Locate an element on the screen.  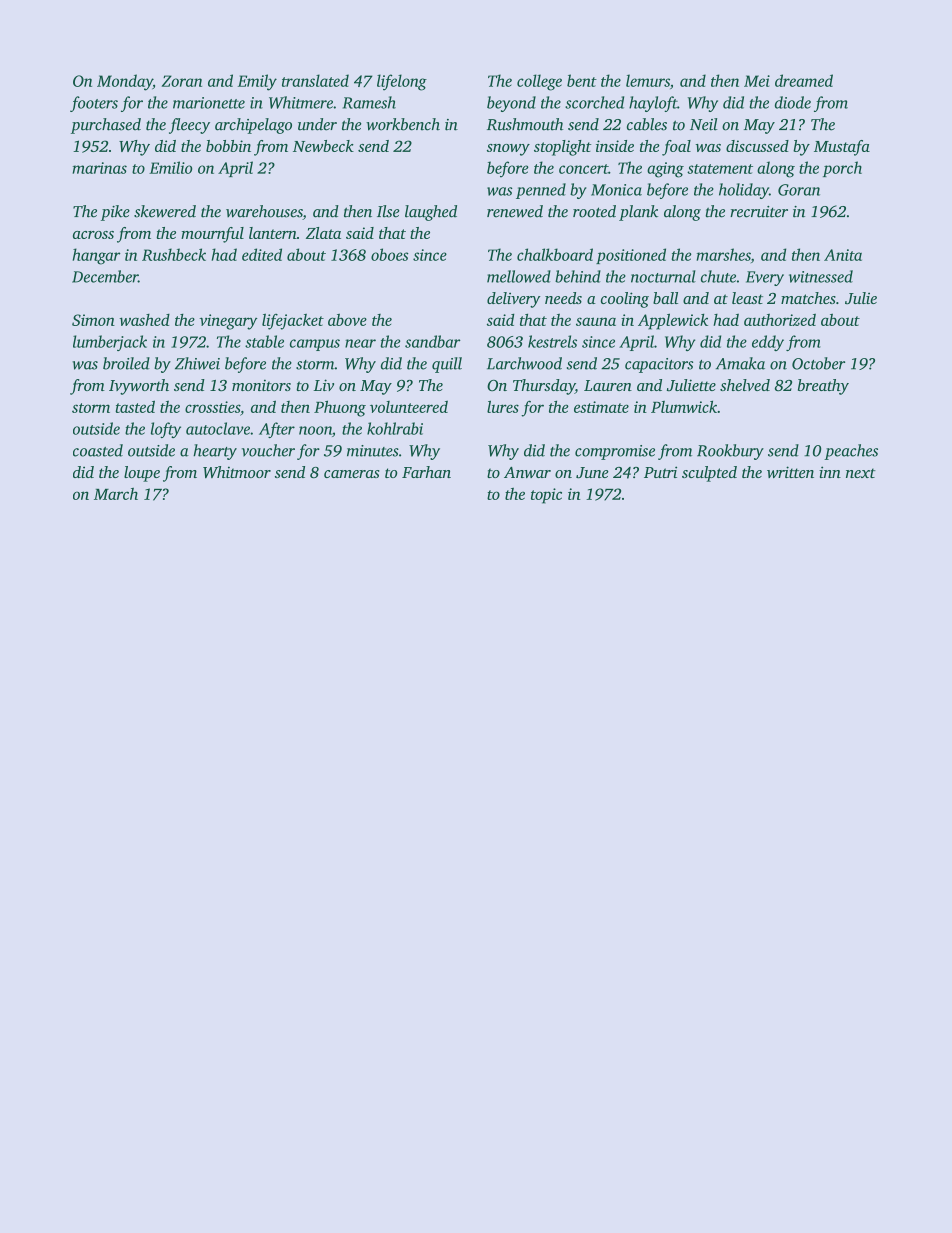
Ilse is located at coordinates (388, 211).
